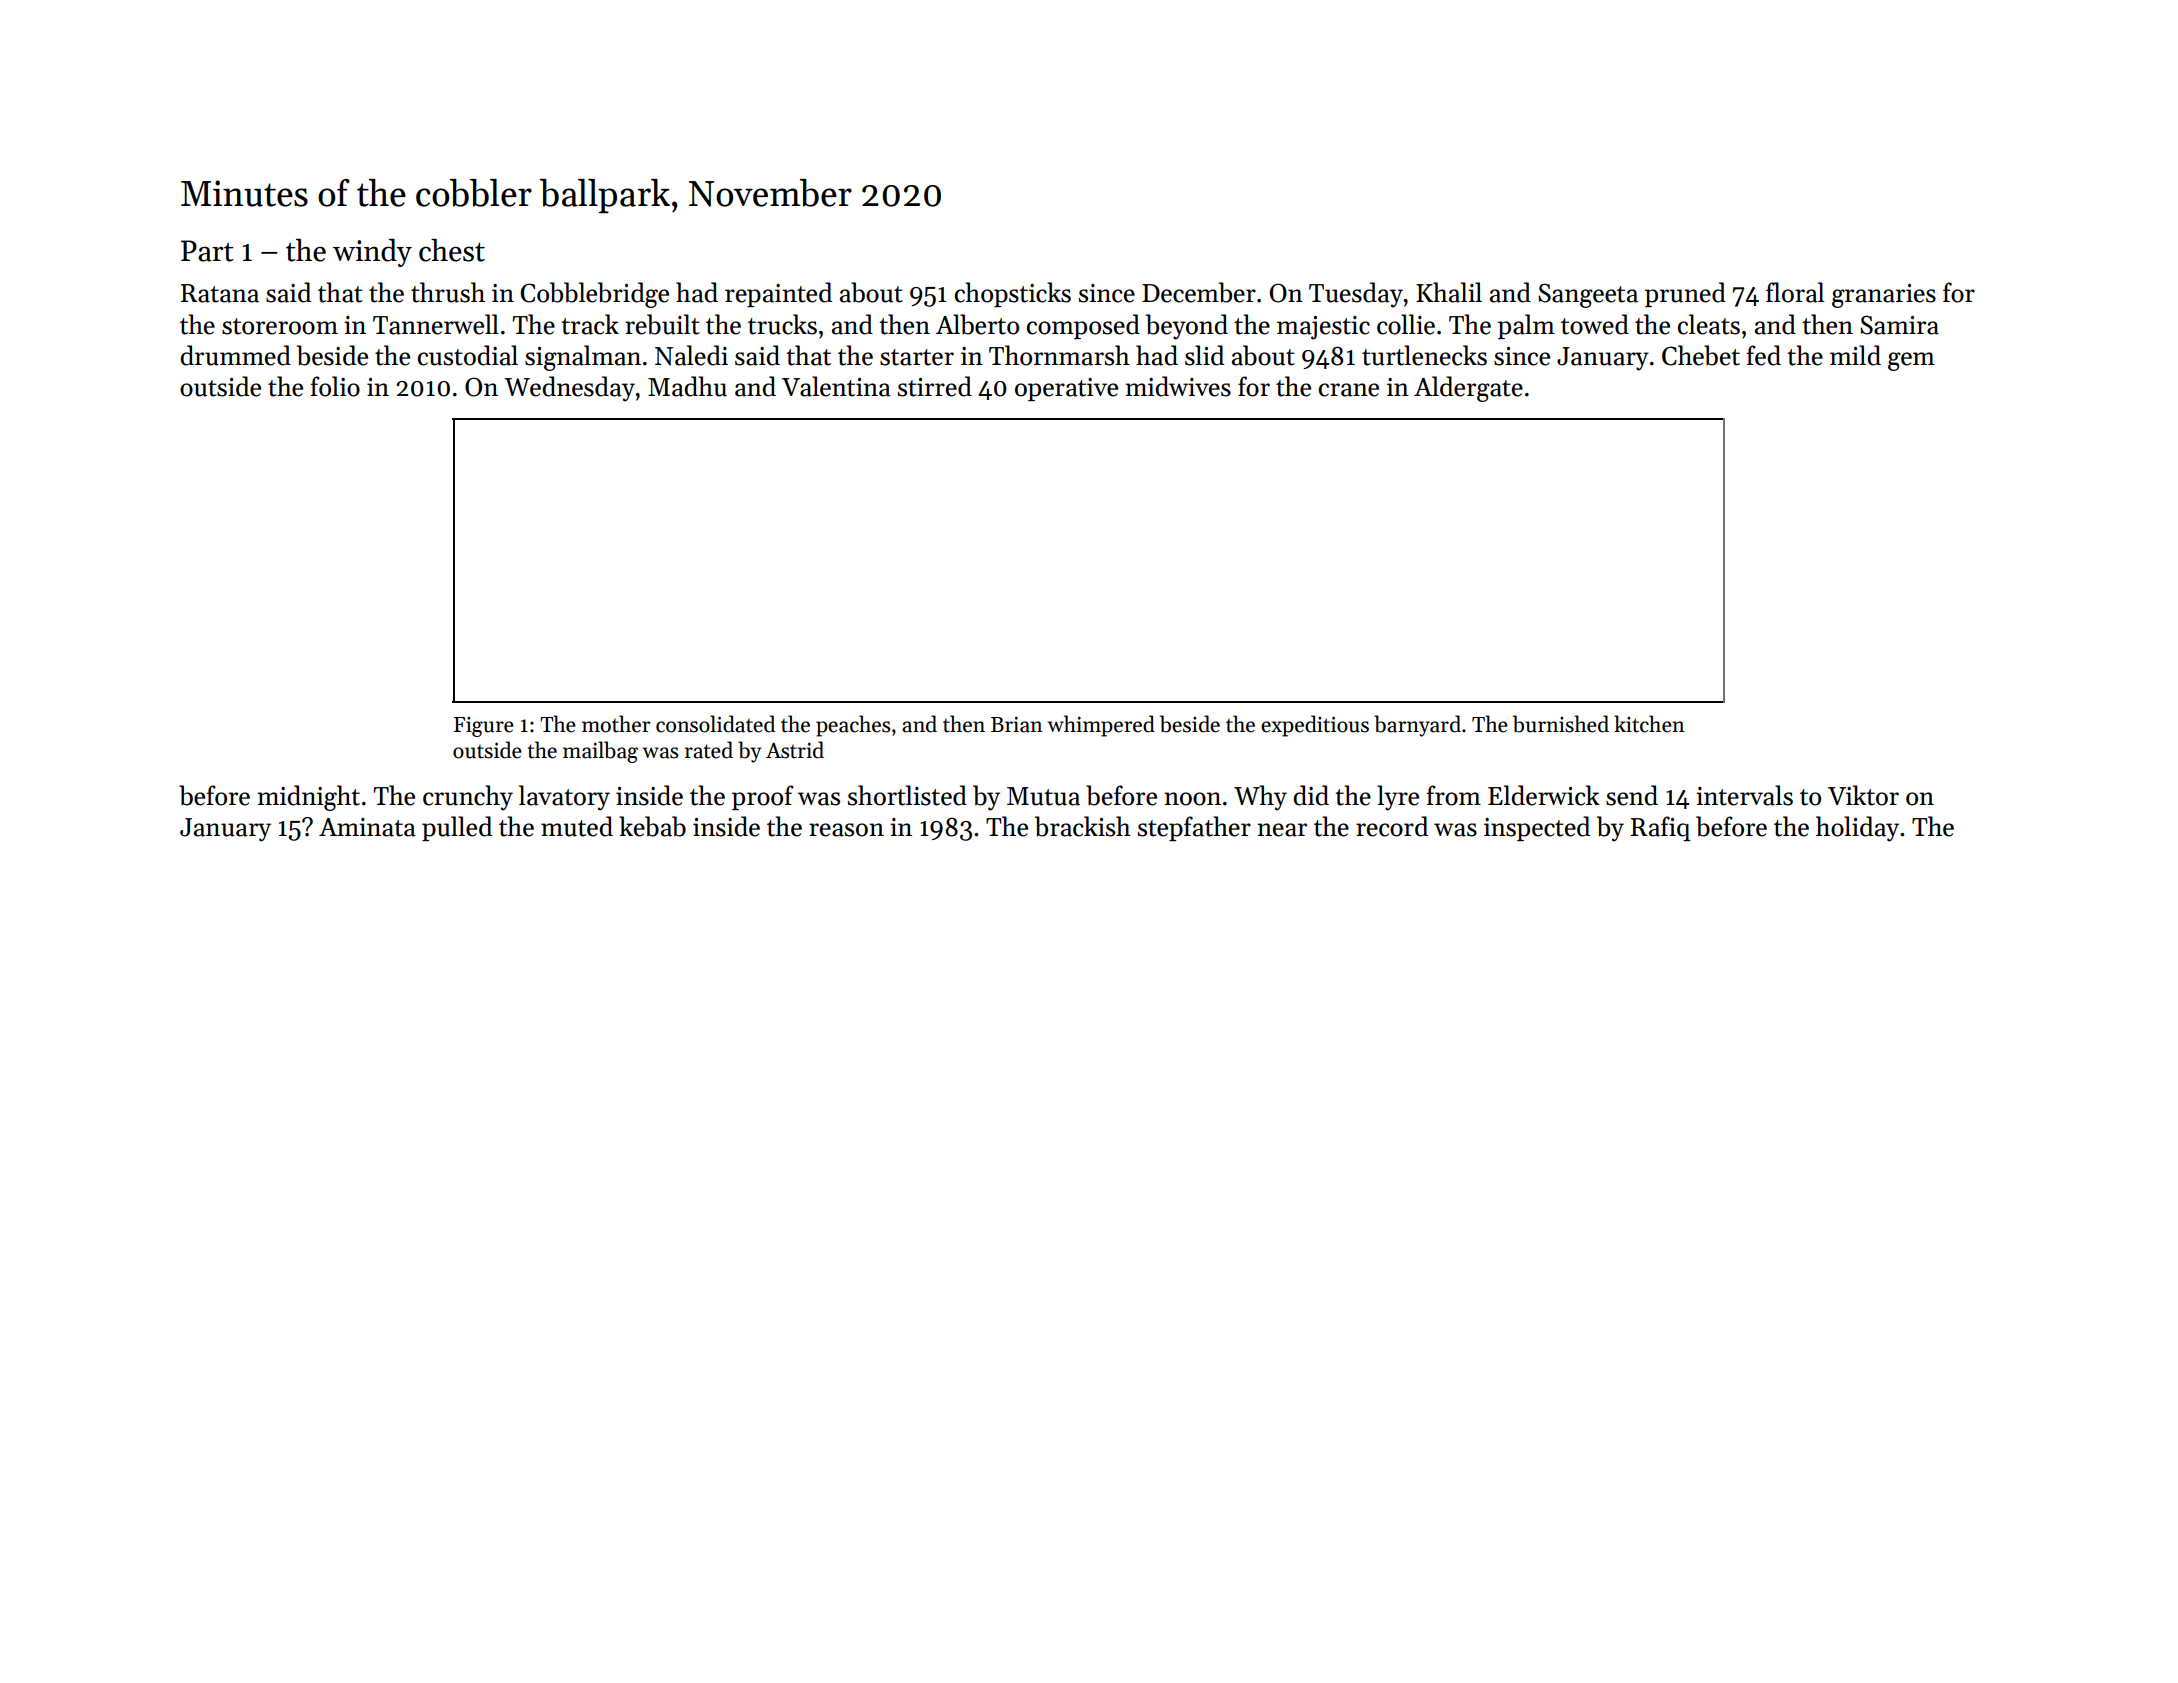 Image resolution: width=2178 pixels, height=1683 pixels. What do you see at coordinates (1449, 292) in the screenshot?
I see `Khalil` at bounding box center [1449, 292].
